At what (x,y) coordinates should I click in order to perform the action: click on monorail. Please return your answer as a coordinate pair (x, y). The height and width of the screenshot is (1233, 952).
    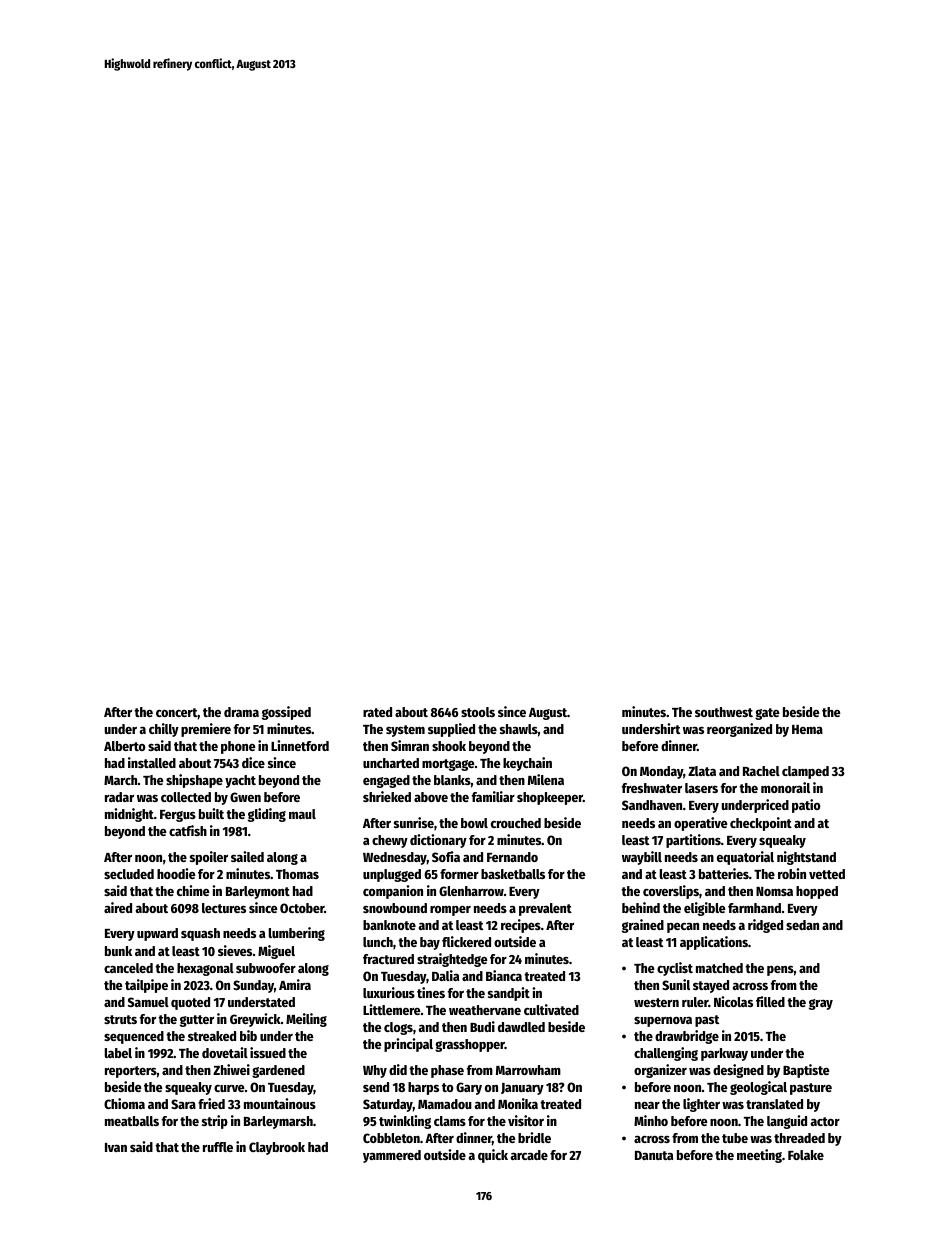
    Looking at the image, I should click on (785, 787).
